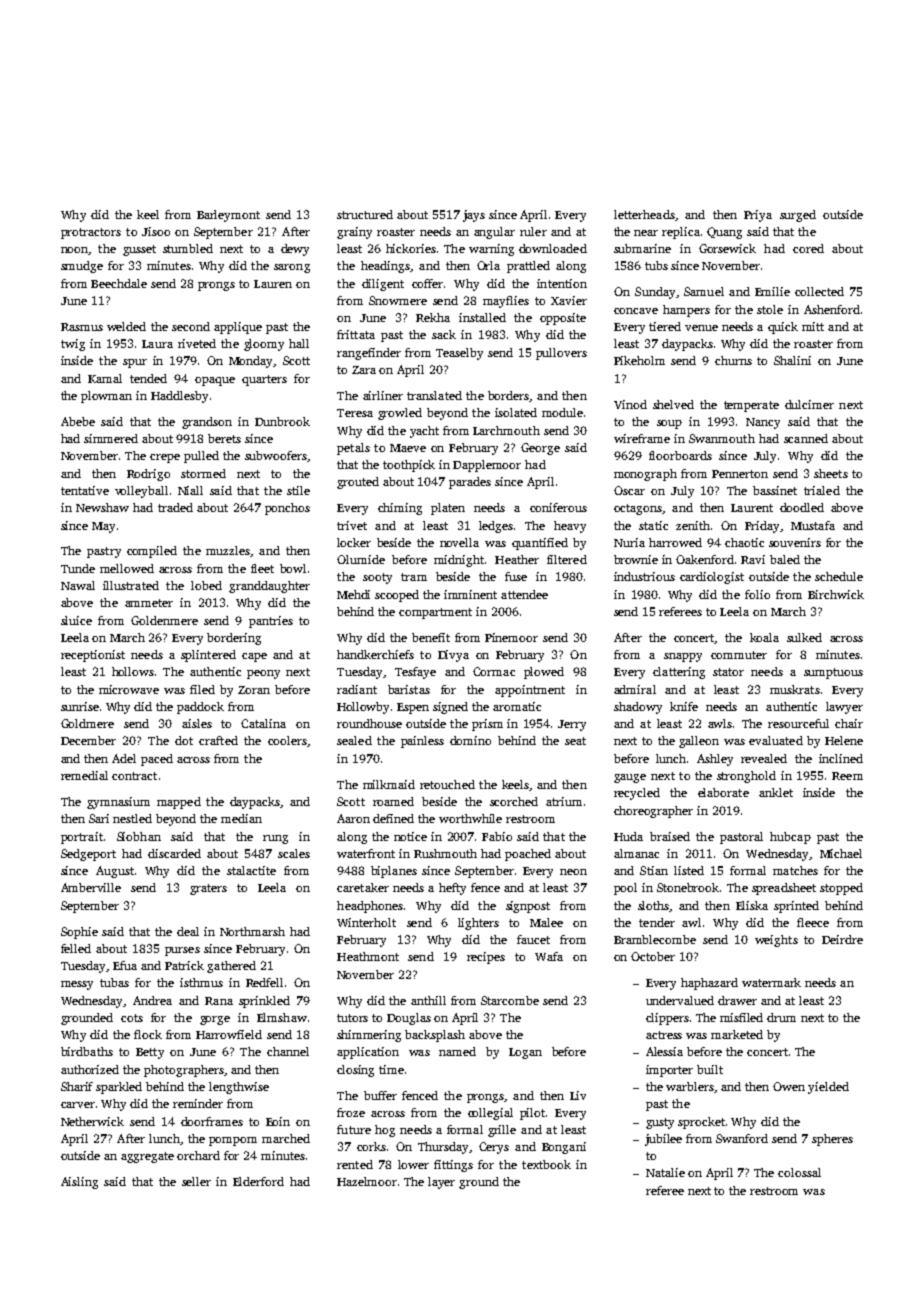 This screenshot has width=924, height=1308. What do you see at coordinates (375, 654) in the screenshot?
I see `handkerchiefs` at bounding box center [375, 654].
